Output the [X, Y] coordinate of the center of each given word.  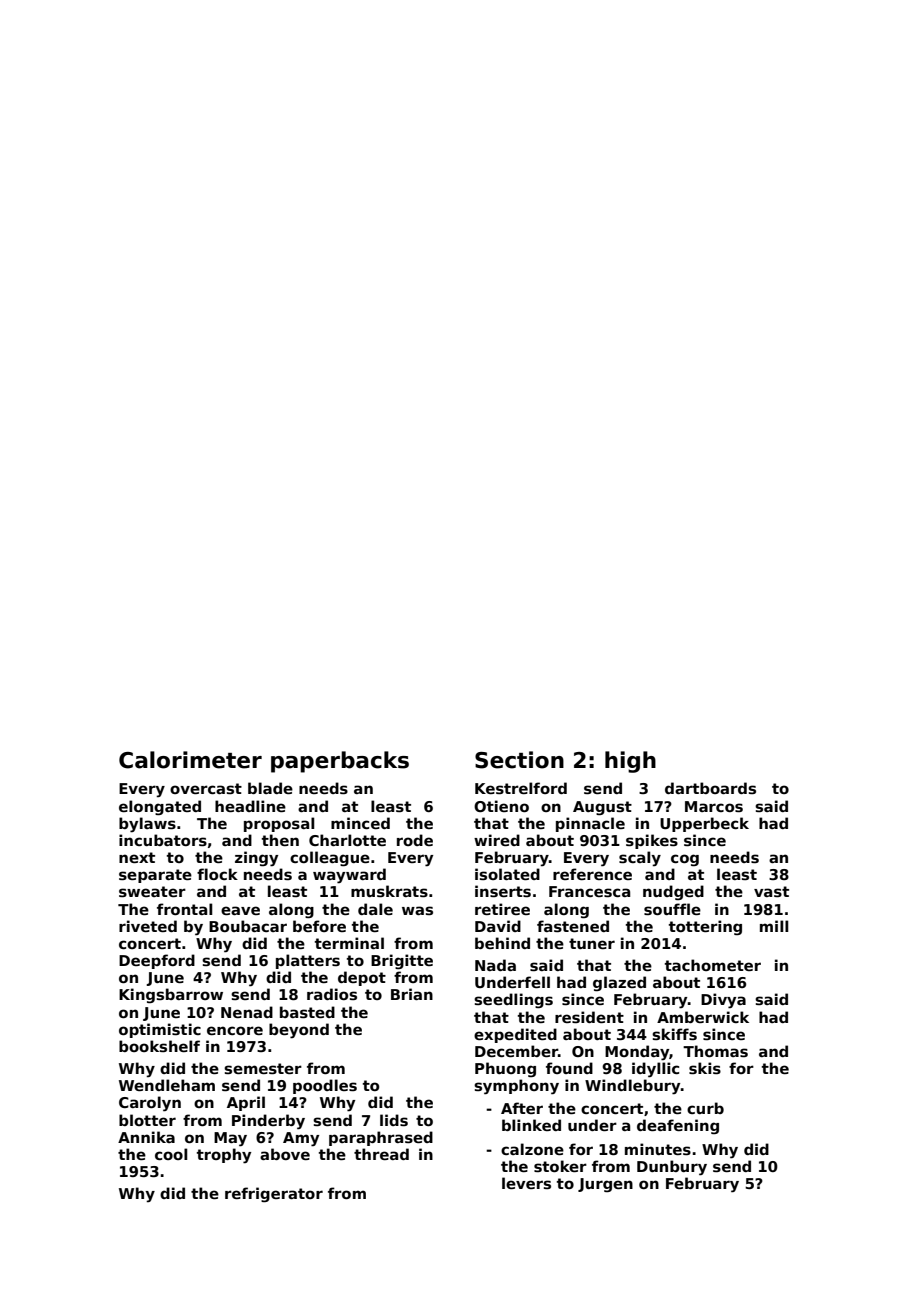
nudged [673, 892]
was [417, 910]
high [630, 762]
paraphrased [381, 1138]
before [319, 926]
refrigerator [274, 1195]
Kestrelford [521, 788]
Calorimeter [190, 760]
